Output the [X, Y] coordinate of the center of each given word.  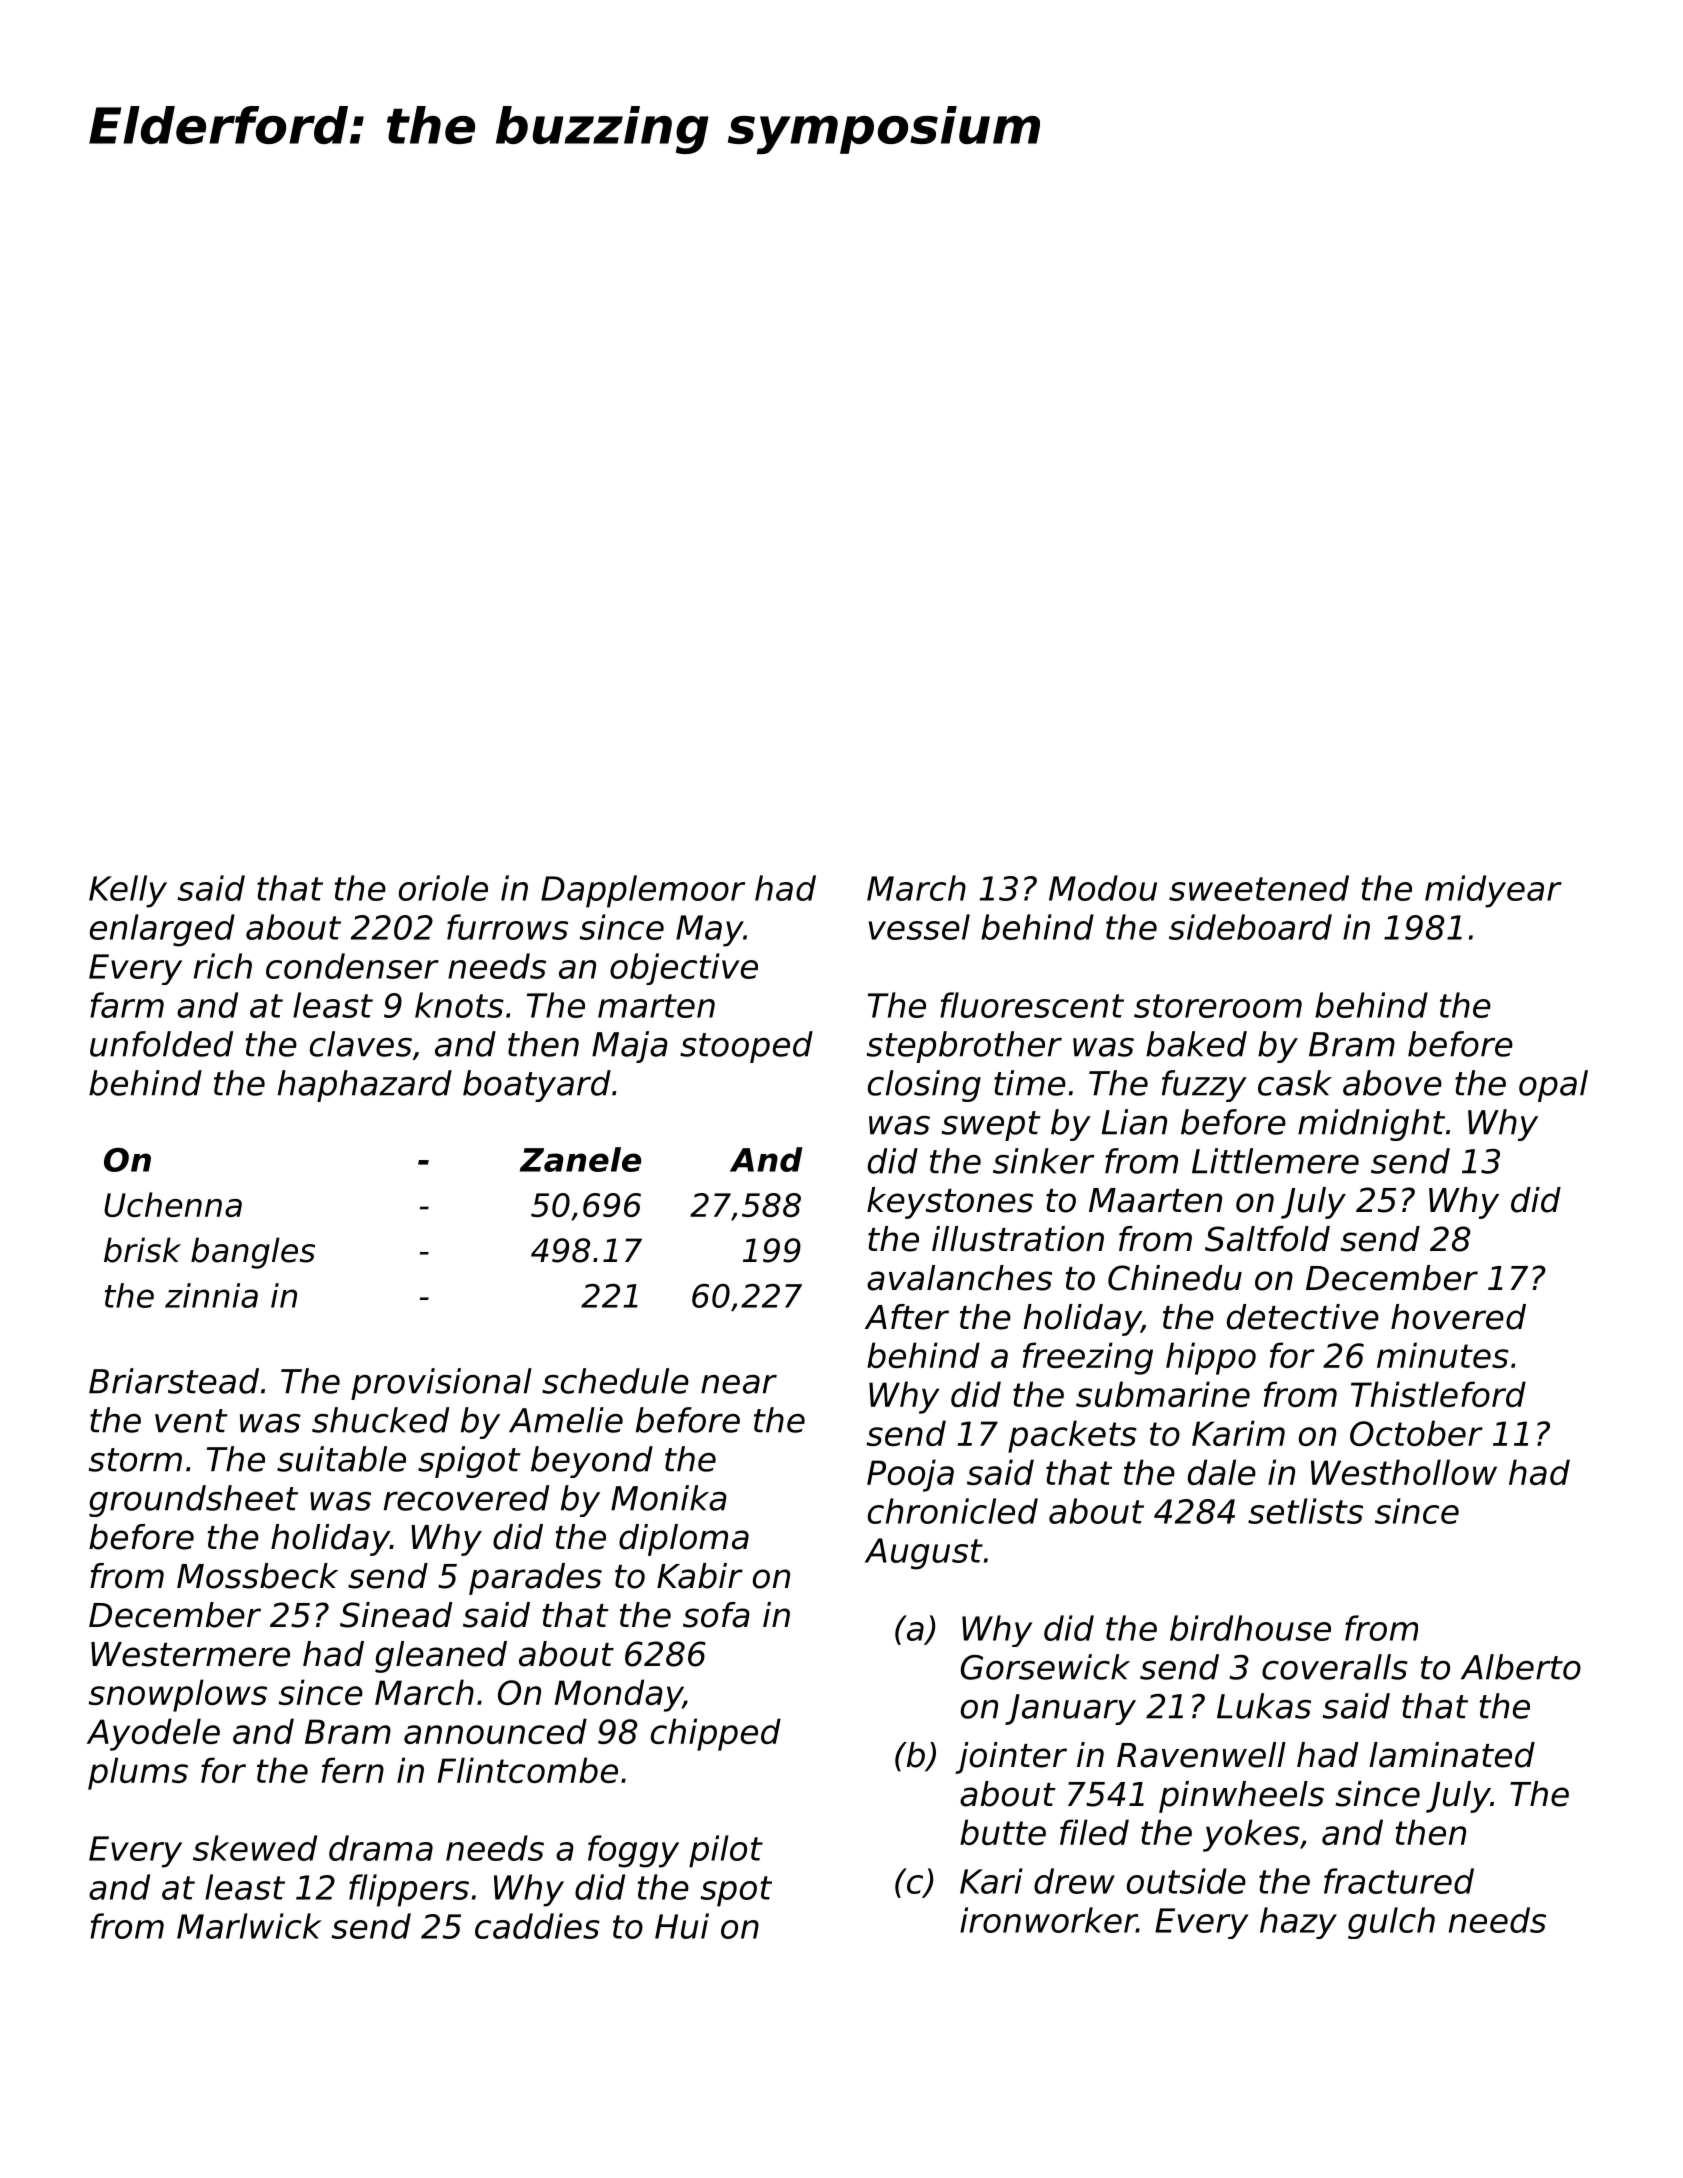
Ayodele [153, 1734]
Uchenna [173, 1204]
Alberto [1521, 1667]
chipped [716, 1734]
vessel [919, 927]
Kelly [128, 891]
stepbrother [964, 1047]
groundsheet [193, 1501]
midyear [1493, 891]
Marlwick [249, 1926]
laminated [1452, 1755]
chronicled [953, 1511]
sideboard [1250, 927]
